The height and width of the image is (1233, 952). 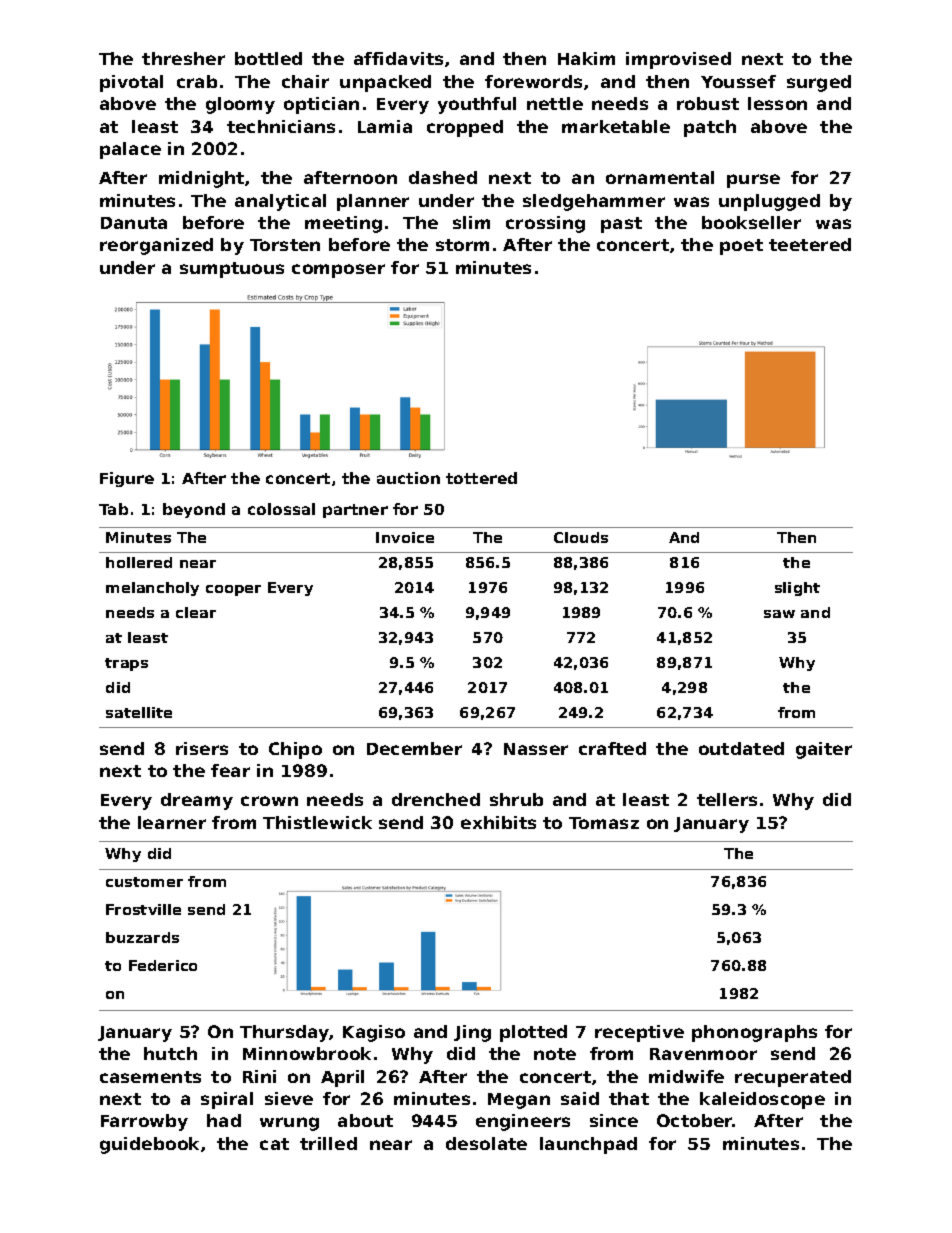 What do you see at coordinates (810, 244) in the image?
I see `teetered` at bounding box center [810, 244].
